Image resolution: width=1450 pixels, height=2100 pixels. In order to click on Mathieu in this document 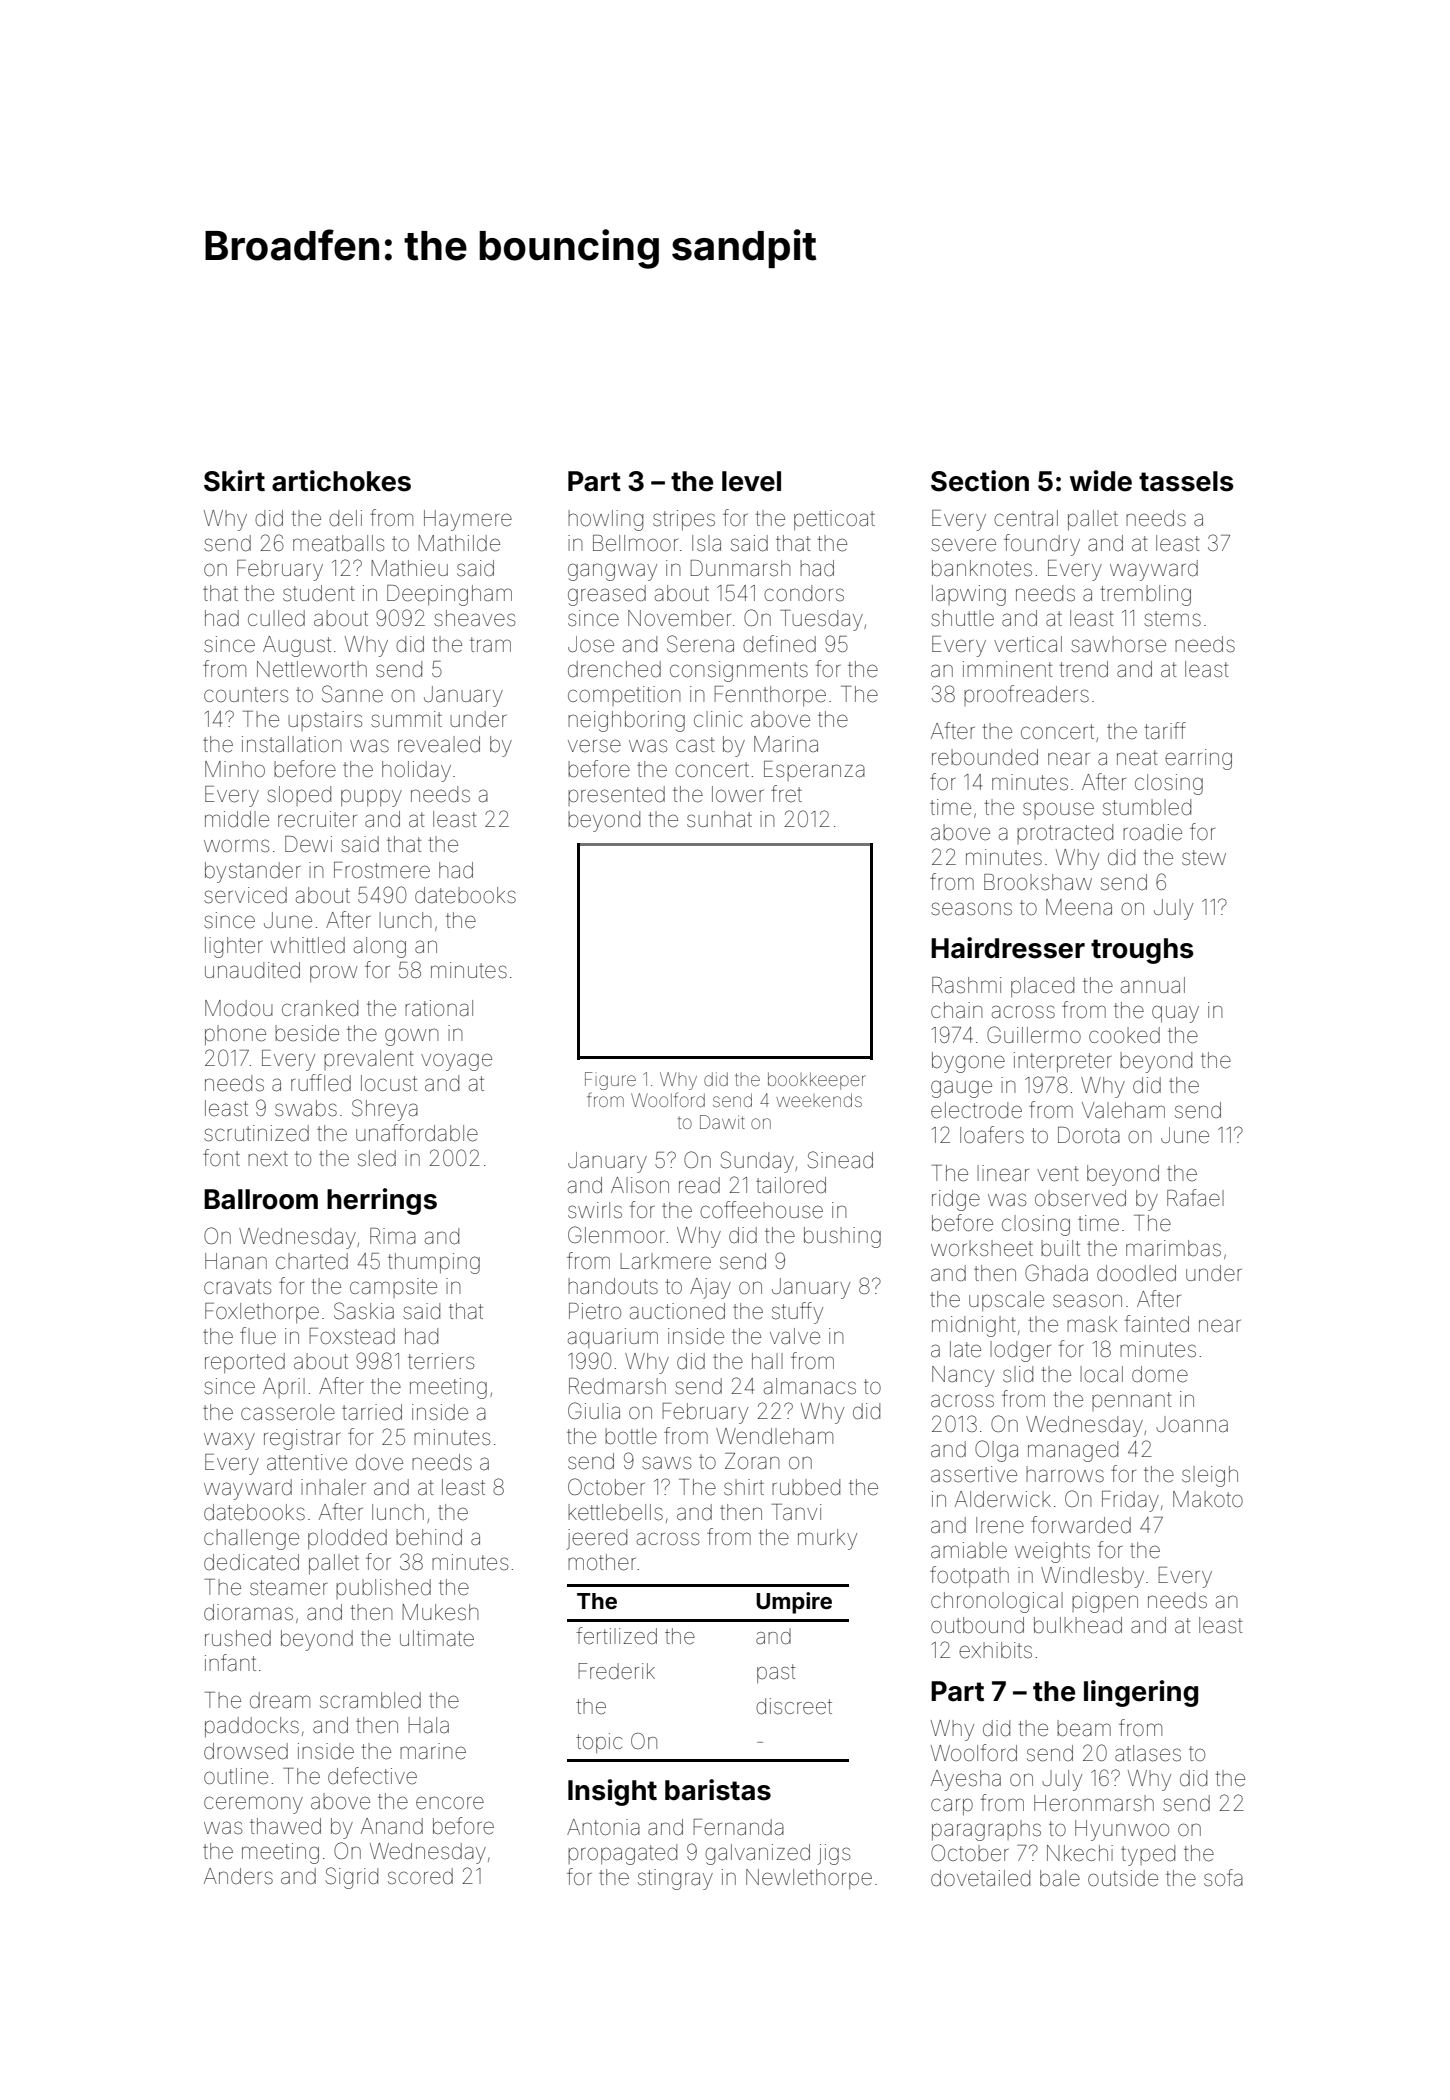, I will do `click(410, 568)`.
